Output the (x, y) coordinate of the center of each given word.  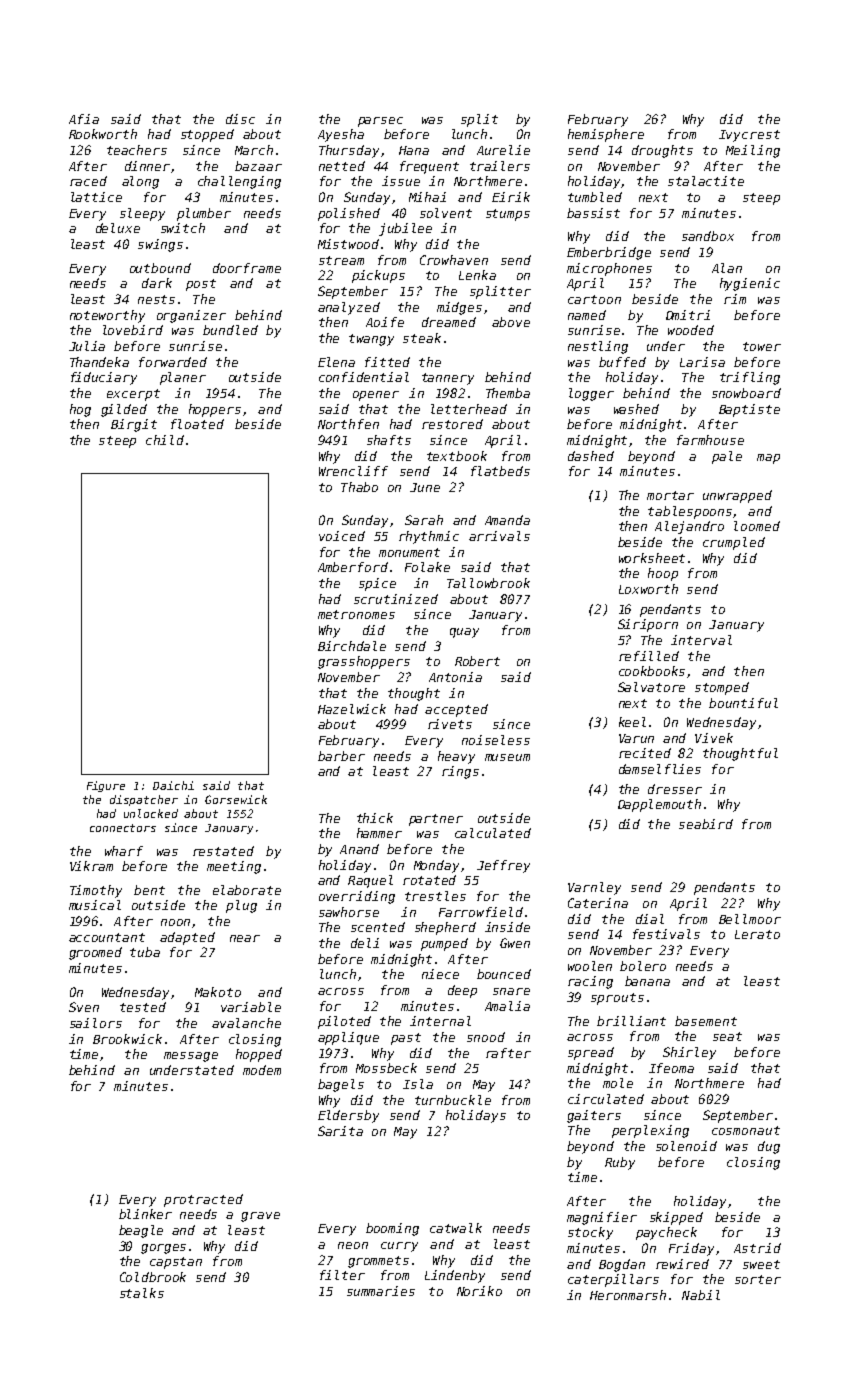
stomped (722, 688)
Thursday (349, 151)
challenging (239, 182)
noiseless (496, 740)
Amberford (353, 567)
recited (645, 753)
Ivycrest (749, 136)
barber (341, 756)
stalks (142, 1293)
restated (223, 851)
